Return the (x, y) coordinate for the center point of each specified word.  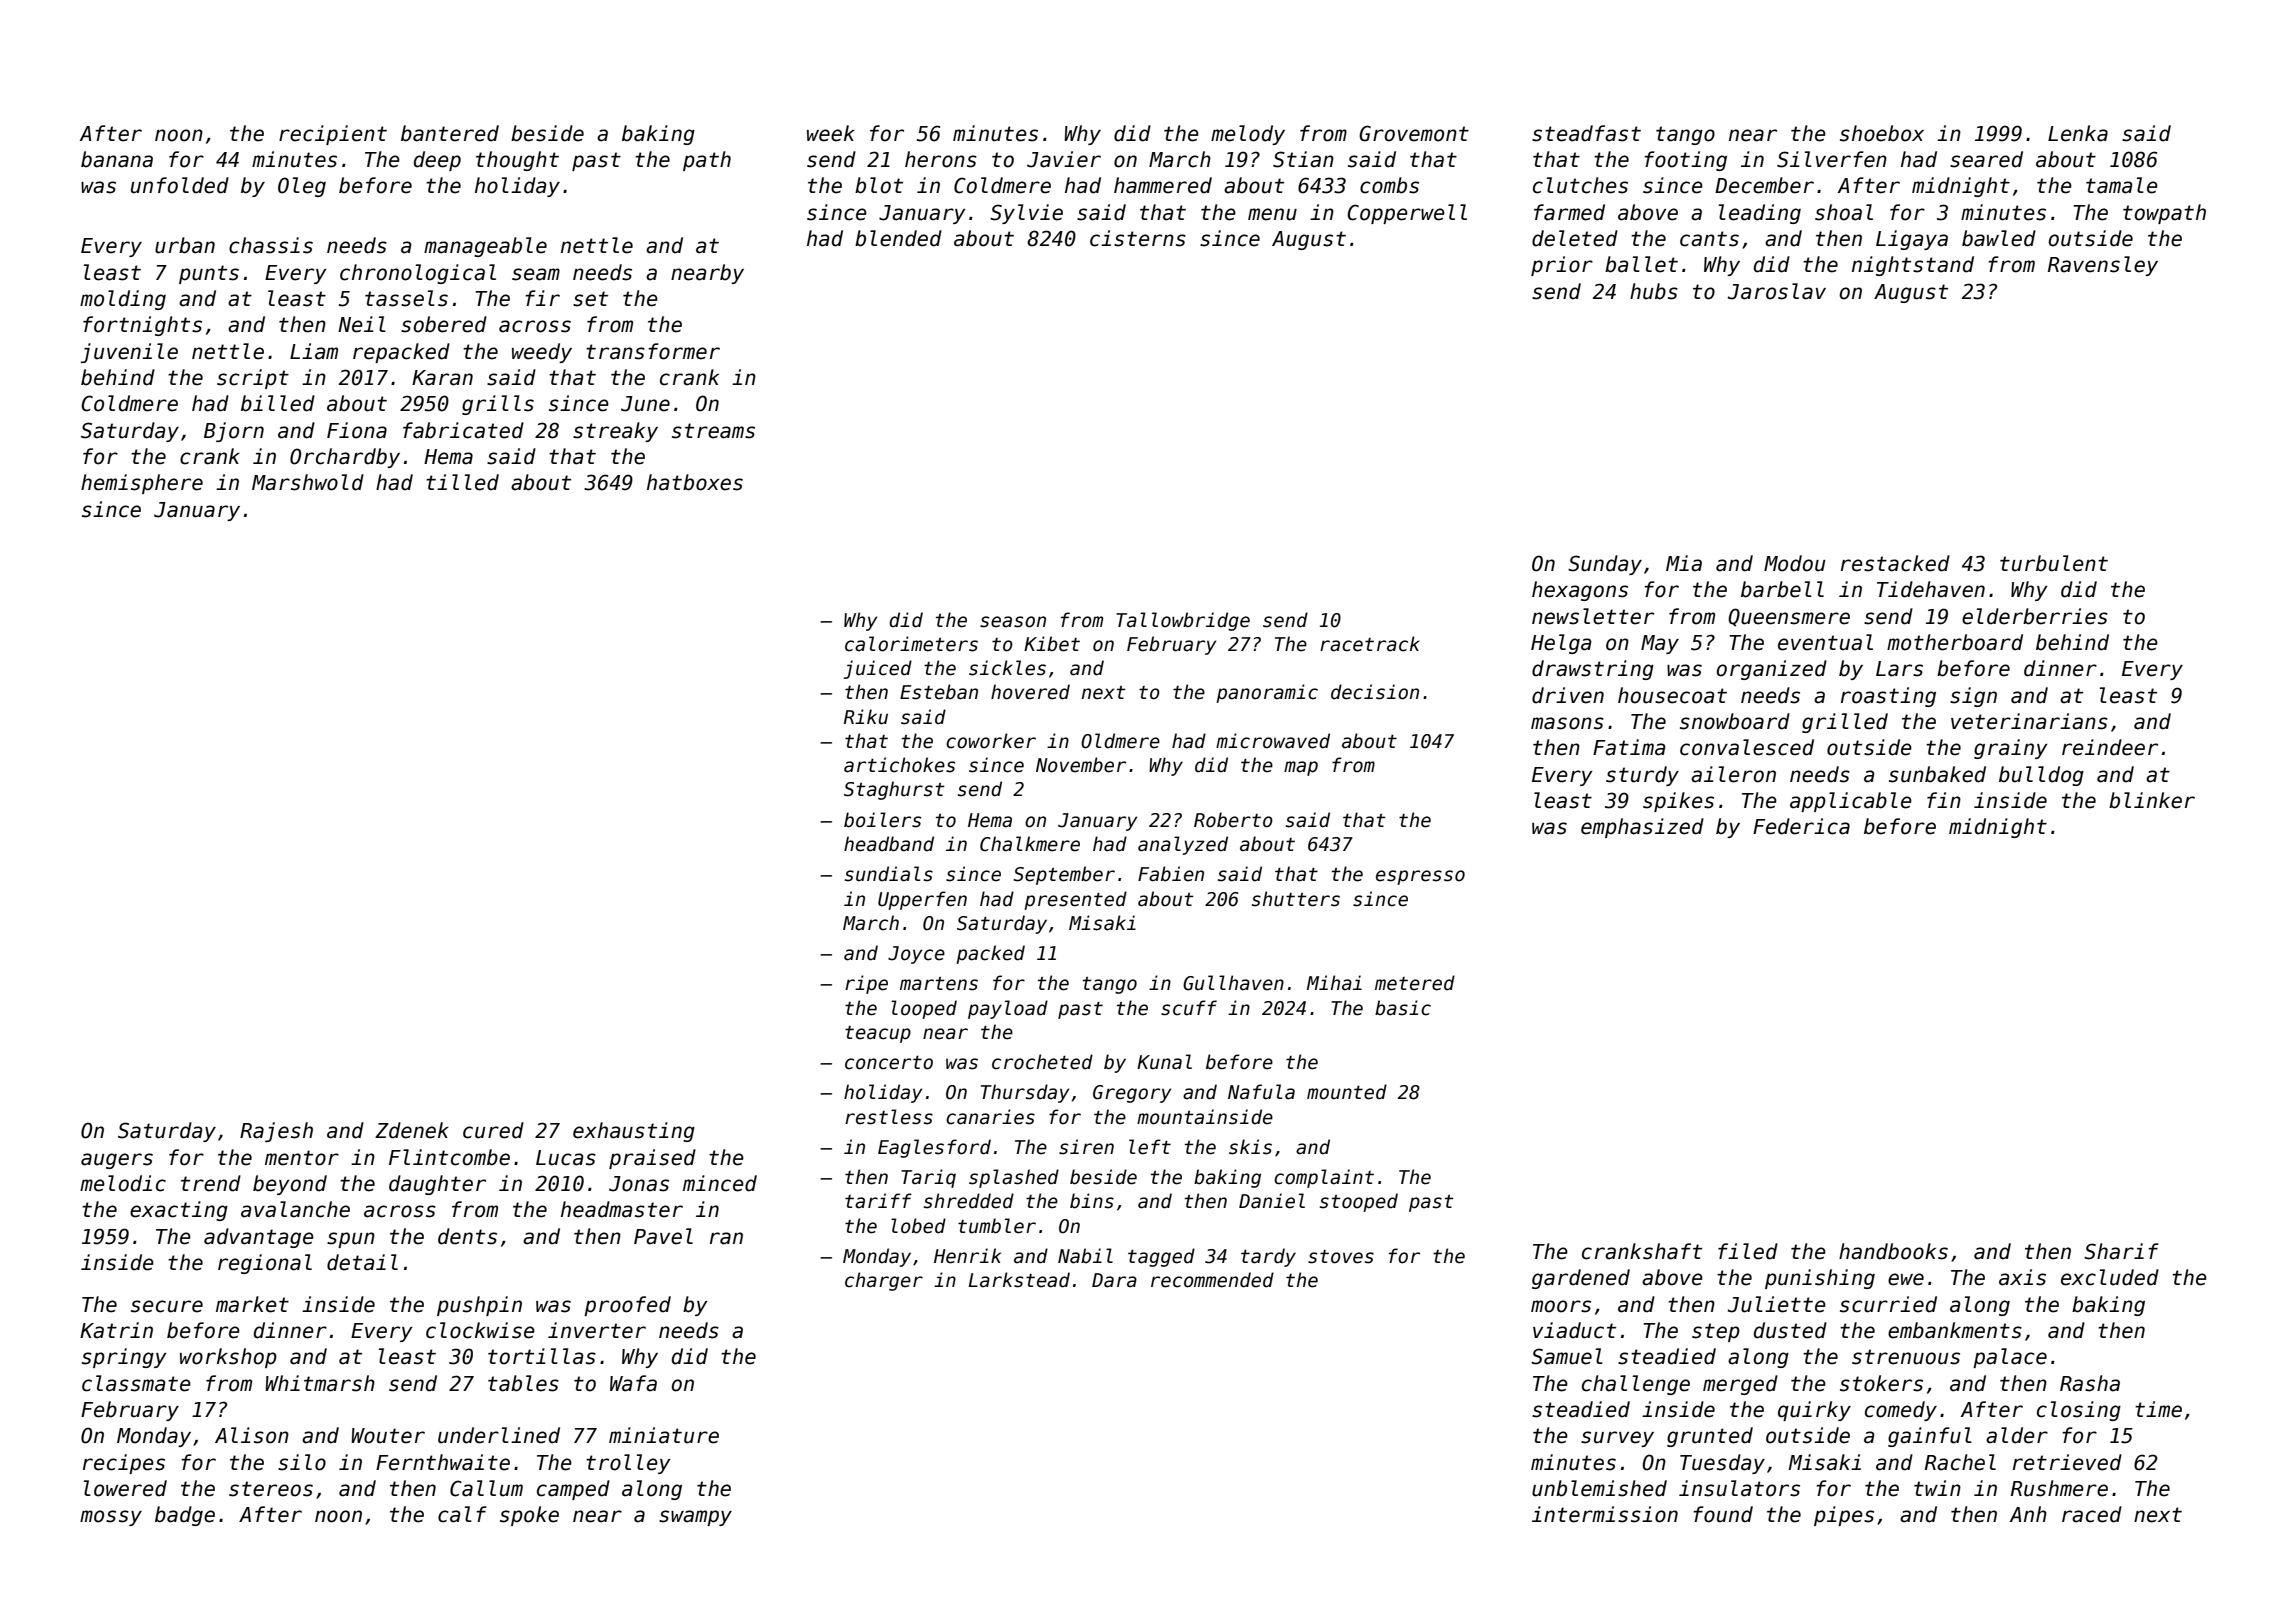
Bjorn (234, 432)
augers (117, 1161)
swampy (695, 1518)
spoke (529, 1516)
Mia (1684, 563)
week (831, 133)
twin (1937, 1488)
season (1013, 622)
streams (713, 431)
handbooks (1893, 1251)
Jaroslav (1777, 291)
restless (889, 1117)
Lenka (2078, 133)
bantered (450, 133)
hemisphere (142, 484)
